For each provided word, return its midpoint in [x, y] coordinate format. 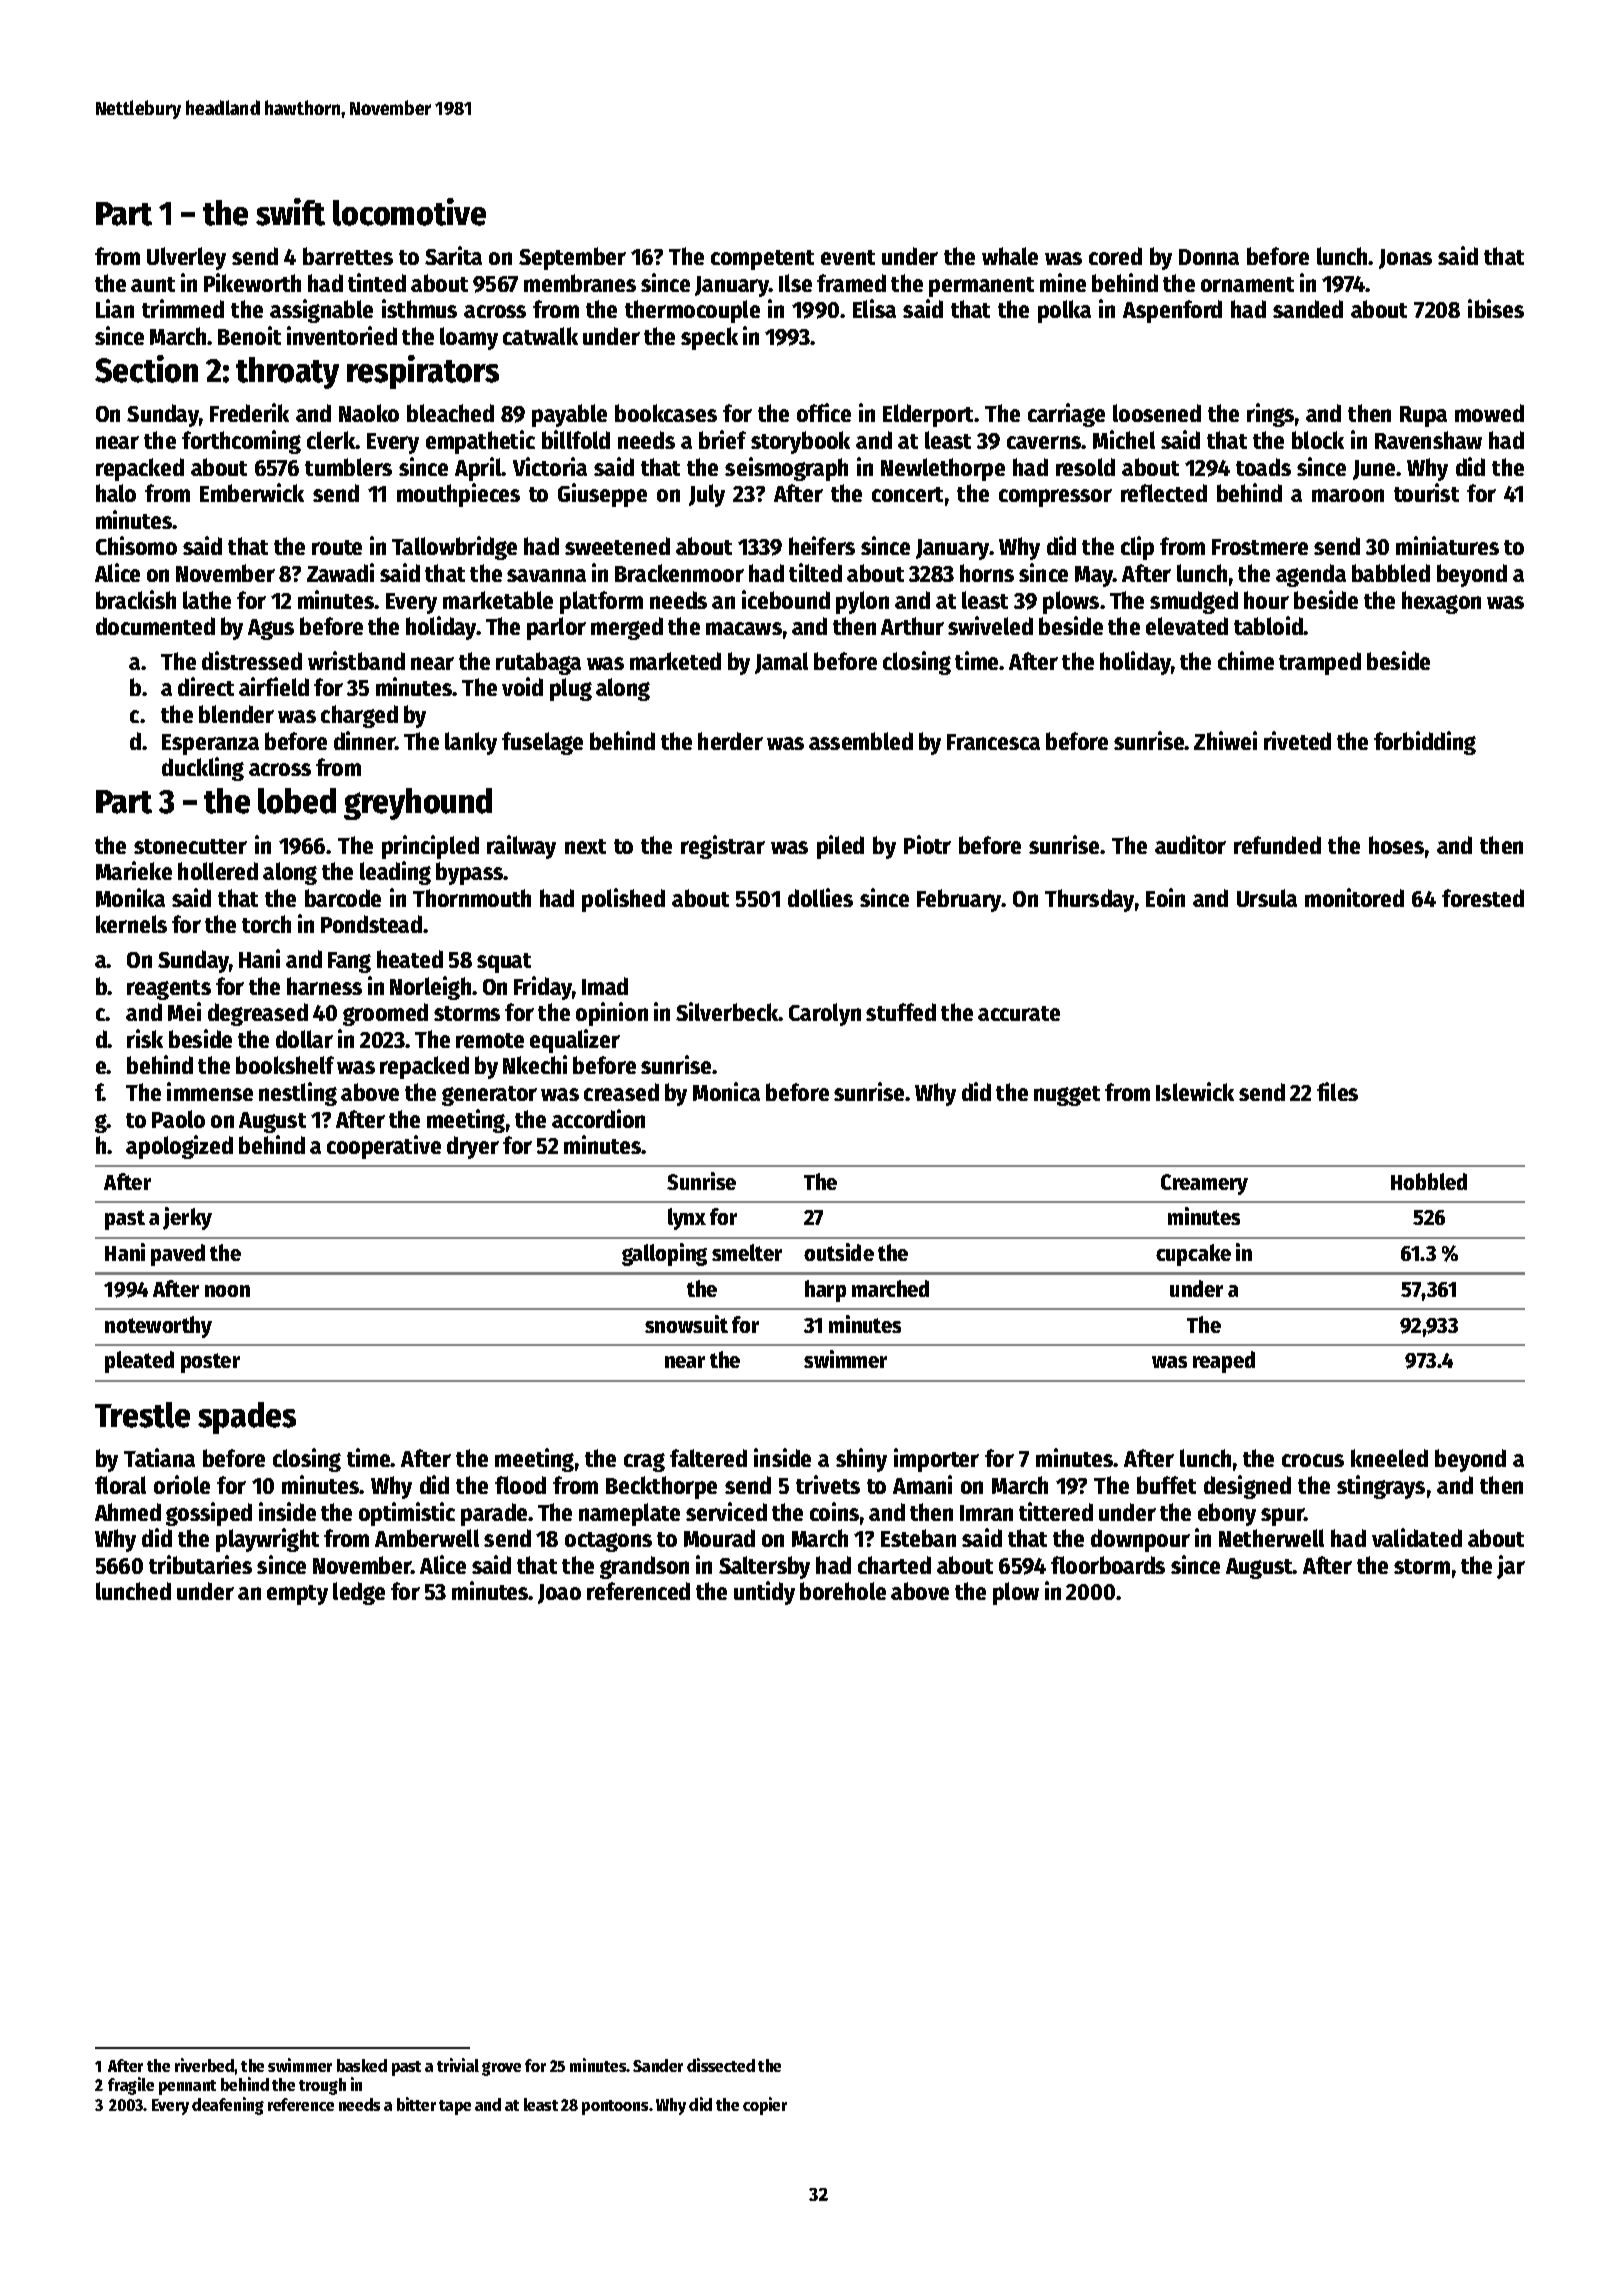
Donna [1209, 257]
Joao [559, 1594]
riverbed [205, 2065]
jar [1511, 1567]
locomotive [409, 212]
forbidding [1425, 743]
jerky [187, 1218]
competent [762, 260]
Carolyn [825, 1014]
